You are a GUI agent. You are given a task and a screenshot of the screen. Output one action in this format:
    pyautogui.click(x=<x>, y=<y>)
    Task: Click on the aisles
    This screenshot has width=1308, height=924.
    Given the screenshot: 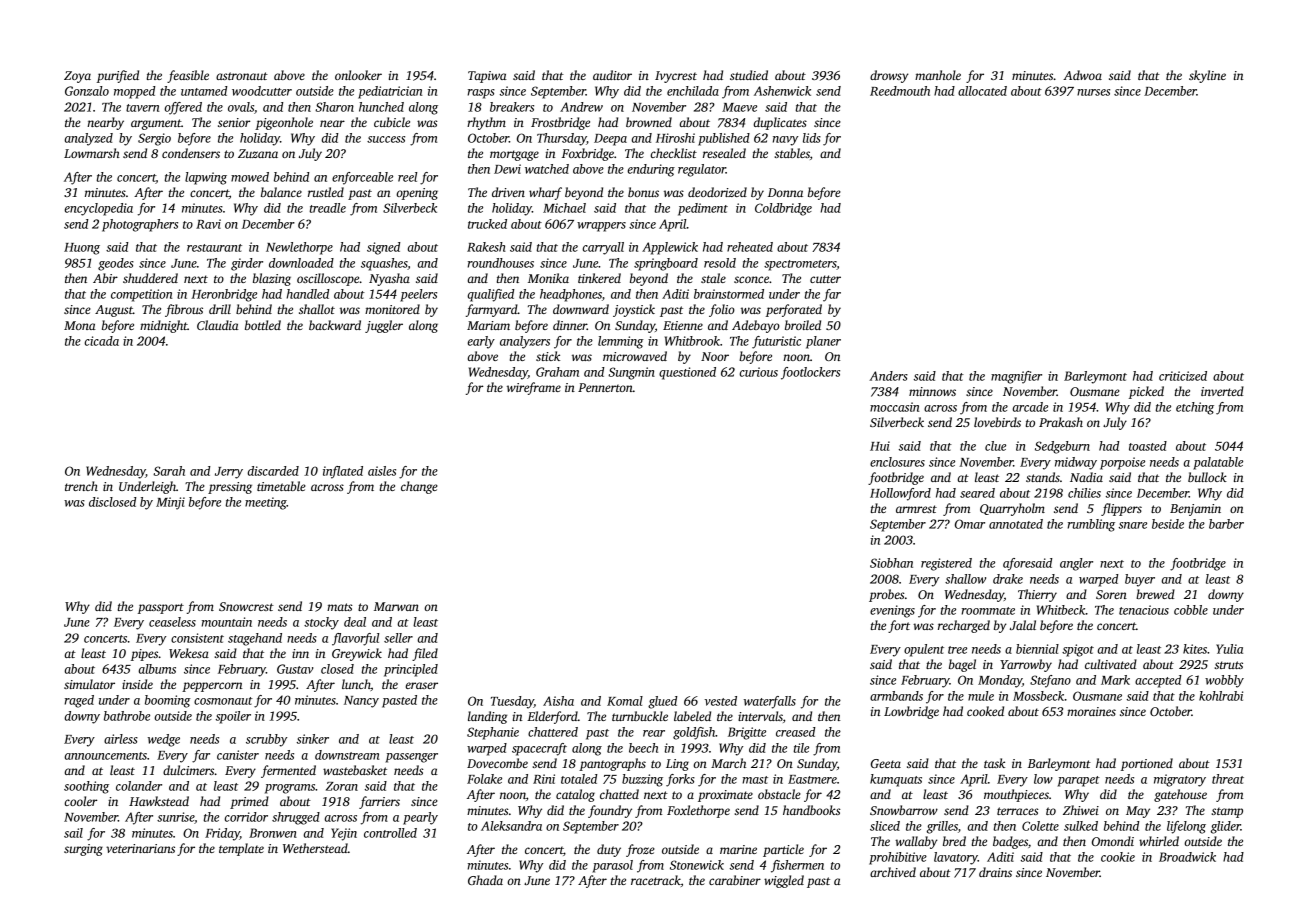 What is the action you would take?
    pyautogui.click(x=382, y=471)
